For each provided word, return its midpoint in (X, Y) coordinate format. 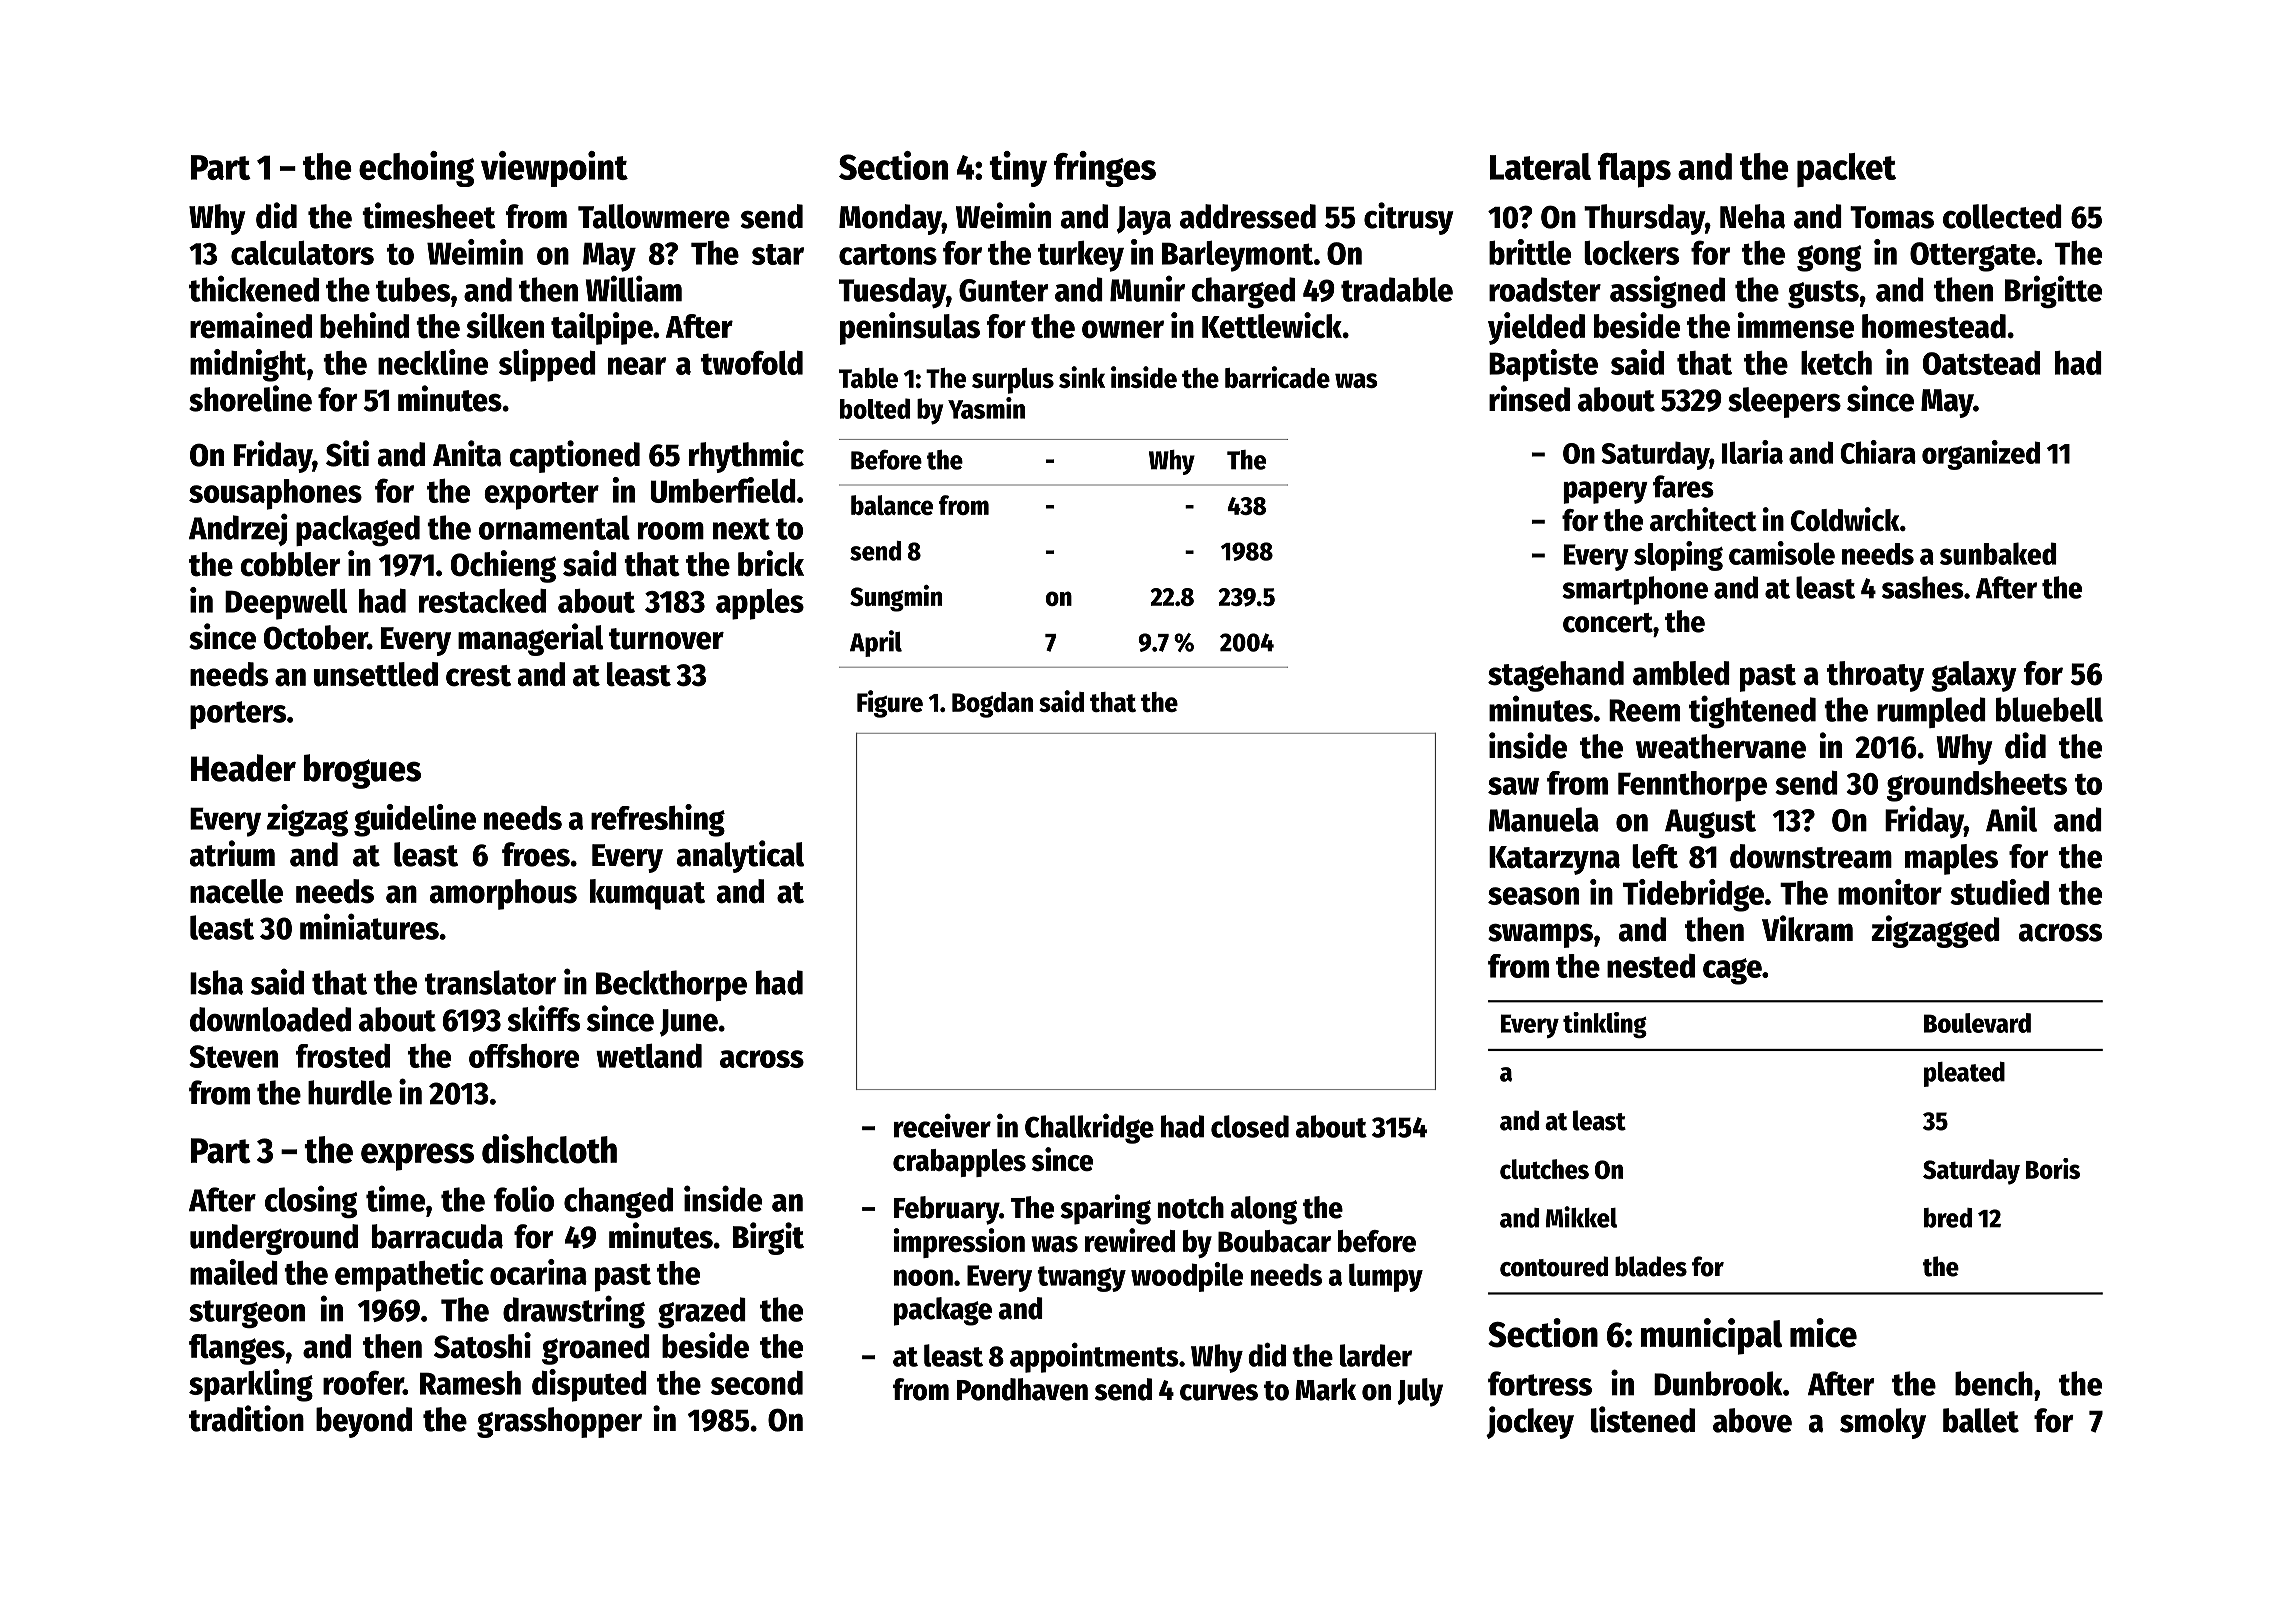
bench (1994, 1383)
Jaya (1144, 220)
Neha (1752, 216)
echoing (416, 169)
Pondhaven (1022, 1389)
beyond (364, 1422)
